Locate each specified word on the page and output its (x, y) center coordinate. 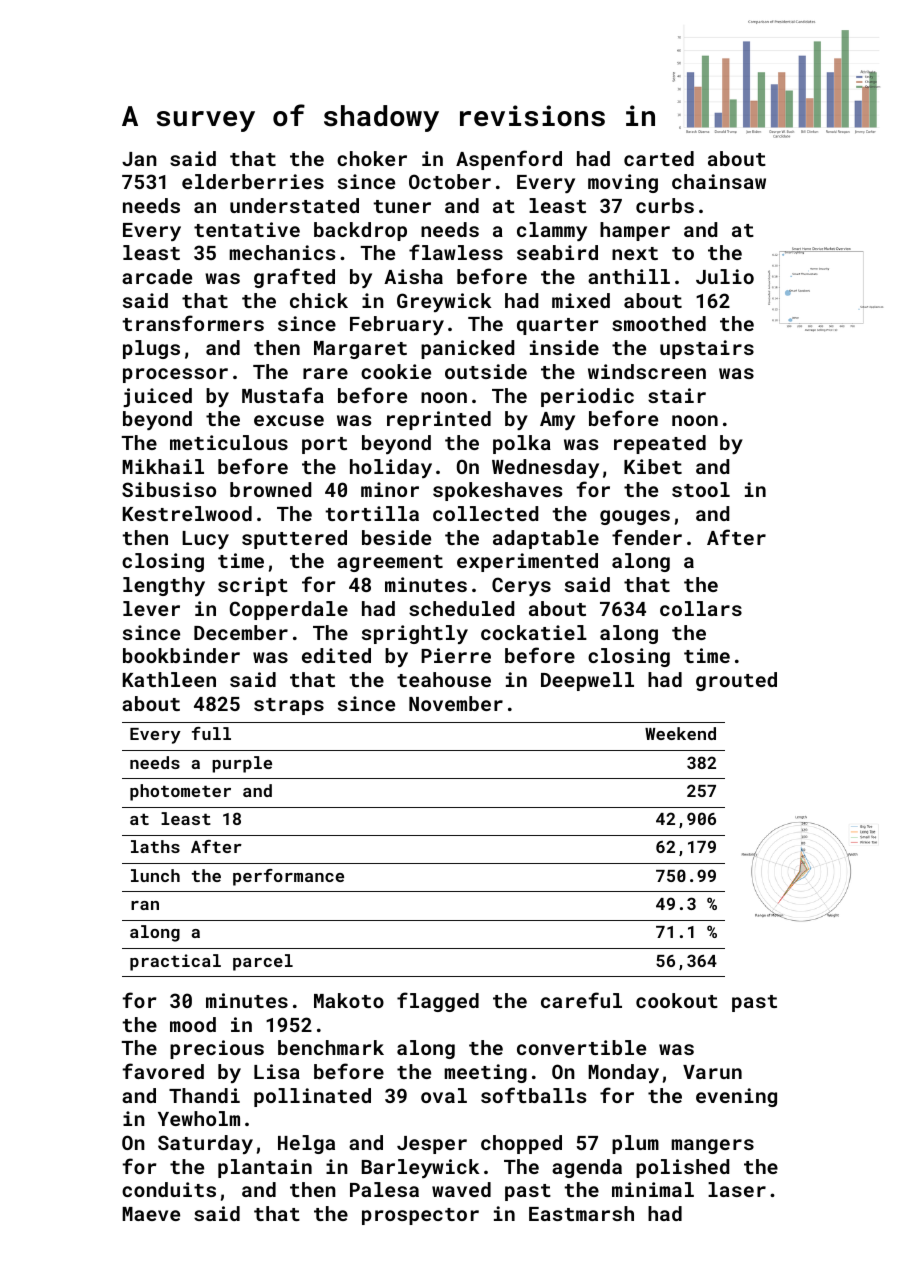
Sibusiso (169, 489)
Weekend (680, 733)
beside (396, 537)
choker (372, 158)
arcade (157, 276)
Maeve (151, 1214)
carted (659, 158)
